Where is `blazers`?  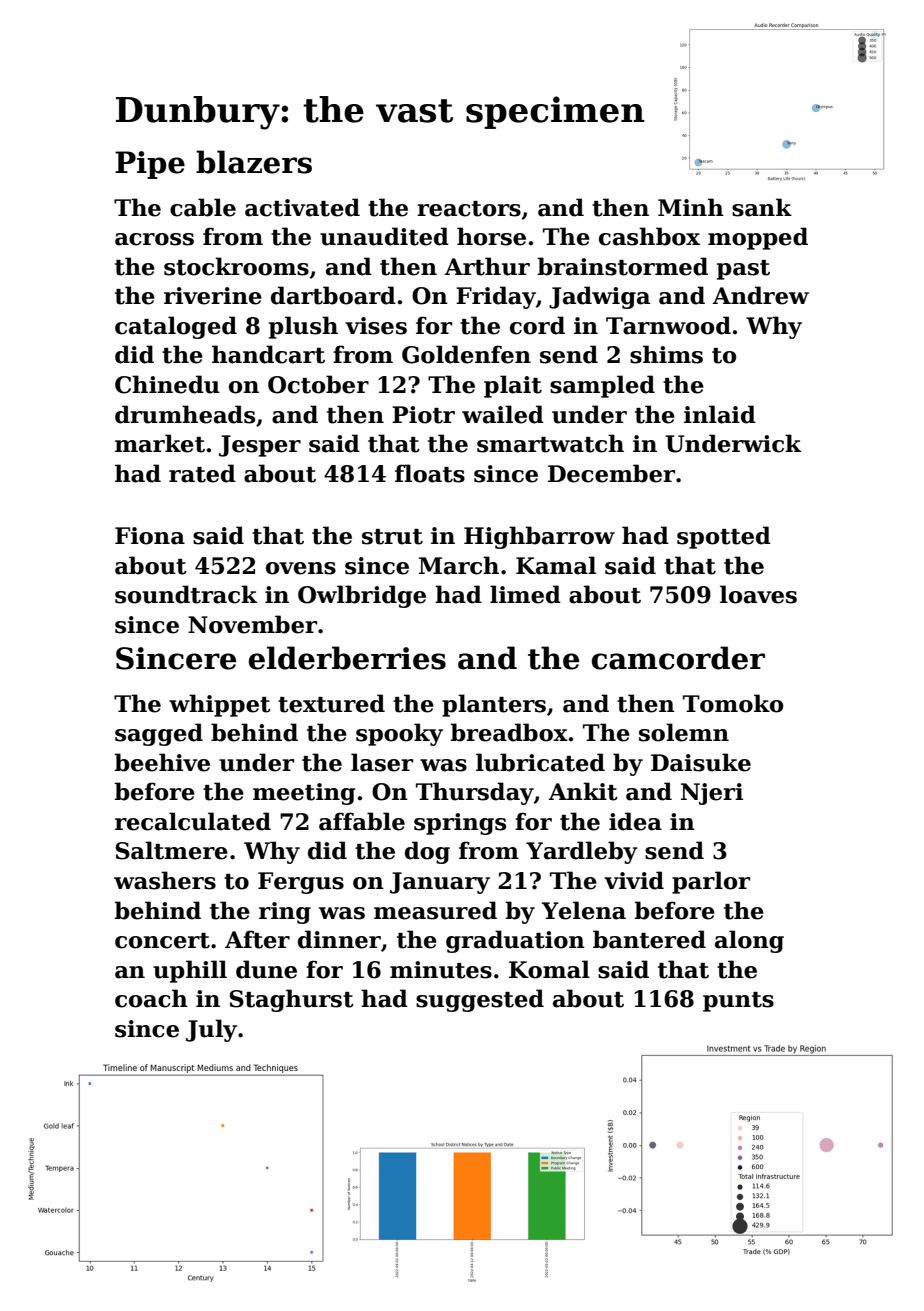
blazers is located at coordinates (254, 162).
